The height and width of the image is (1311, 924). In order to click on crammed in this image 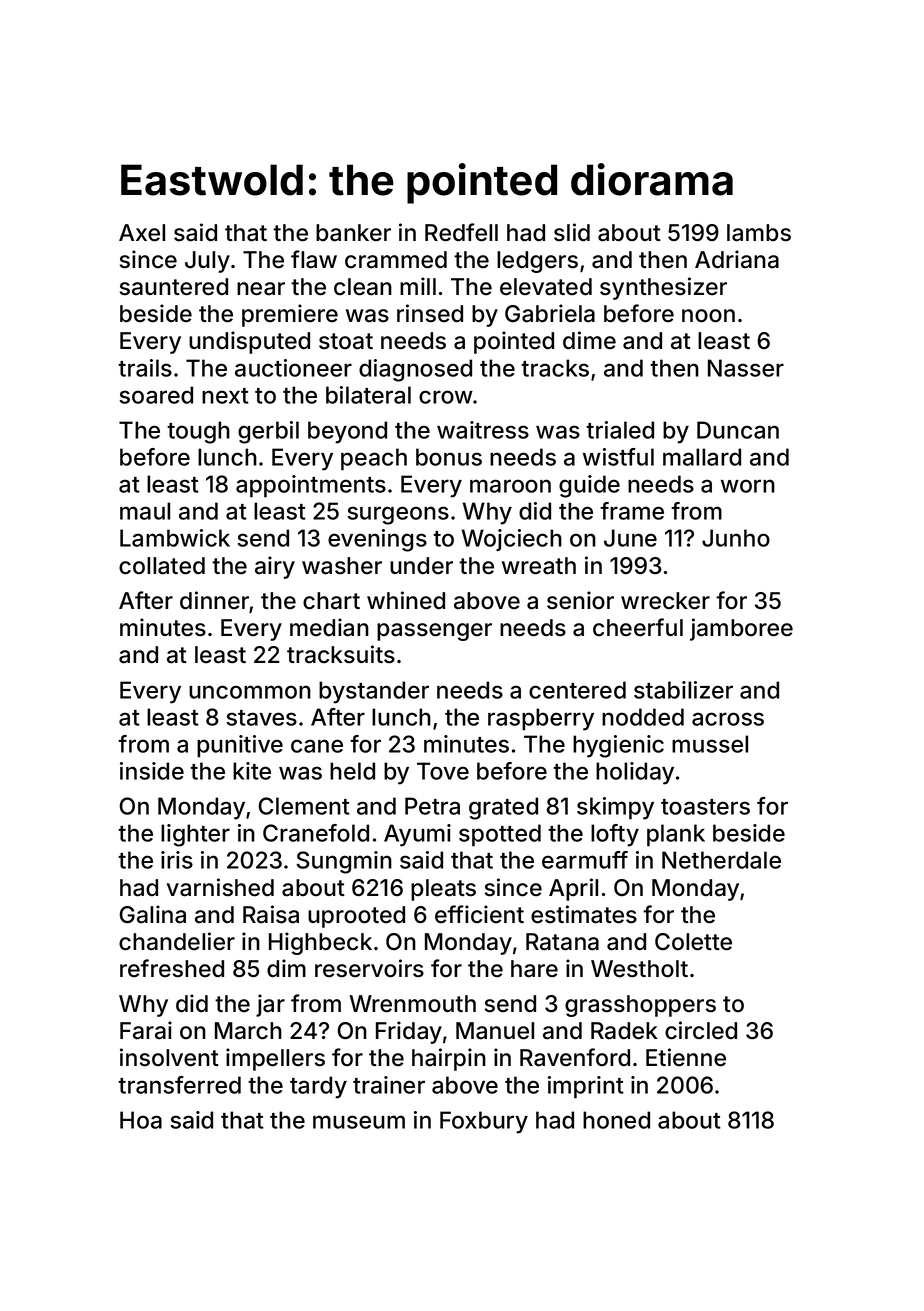, I will do `click(396, 260)`.
